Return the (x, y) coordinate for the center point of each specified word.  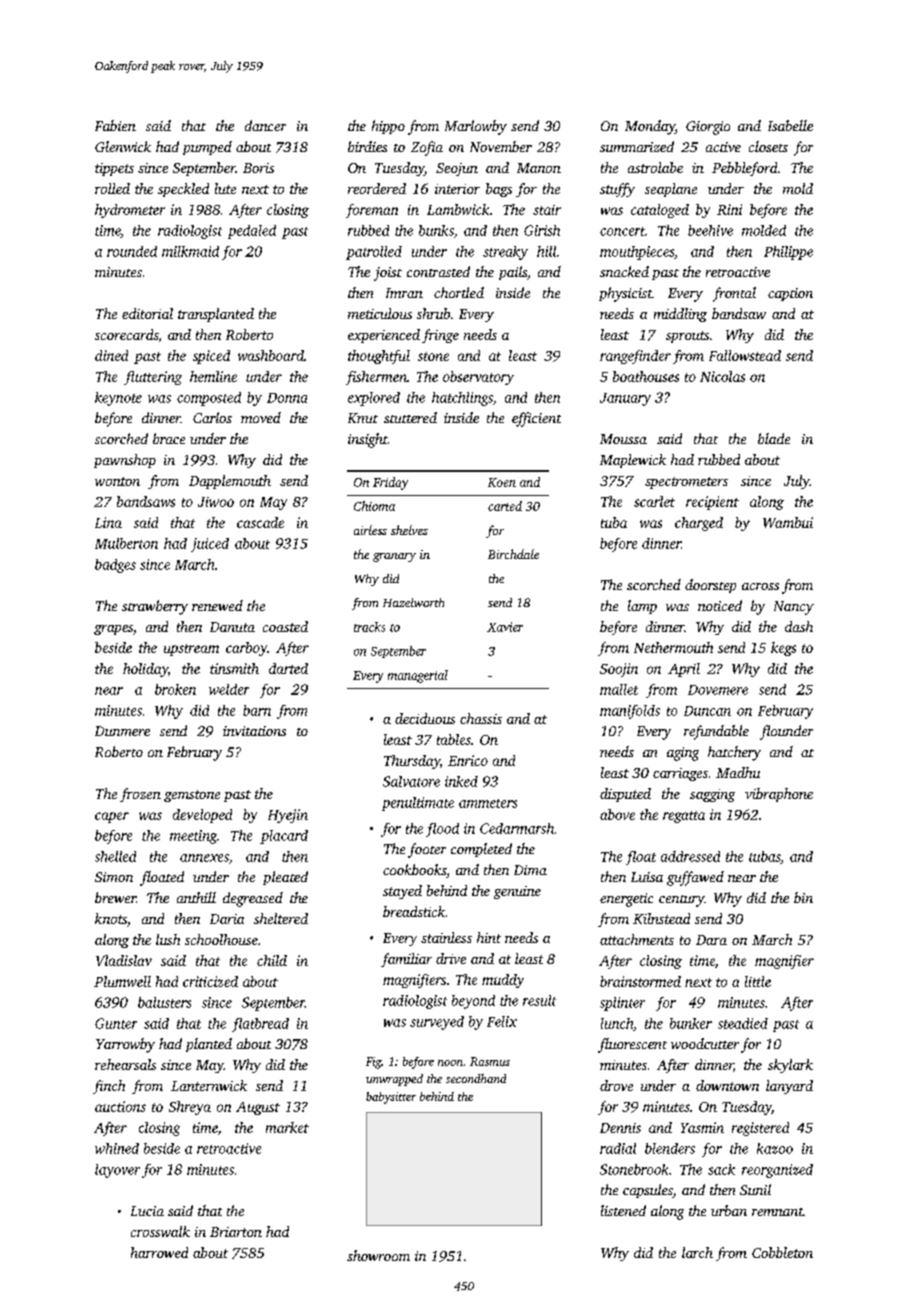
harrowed (159, 1252)
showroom (378, 1255)
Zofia (427, 148)
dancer (265, 125)
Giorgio (708, 128)
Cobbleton (782, 1252)
